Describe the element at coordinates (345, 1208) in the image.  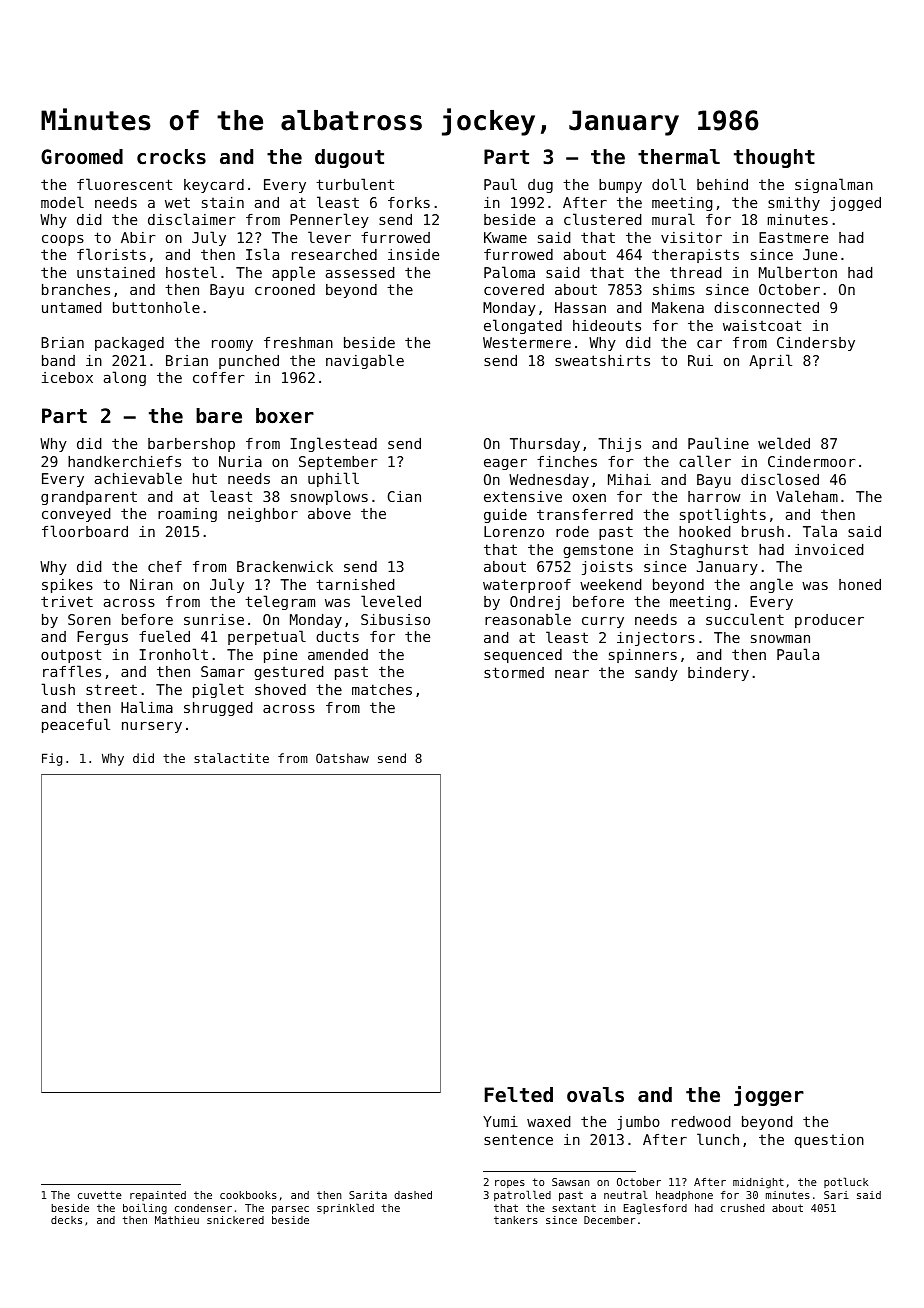
I see `sprinkled` at that location.
